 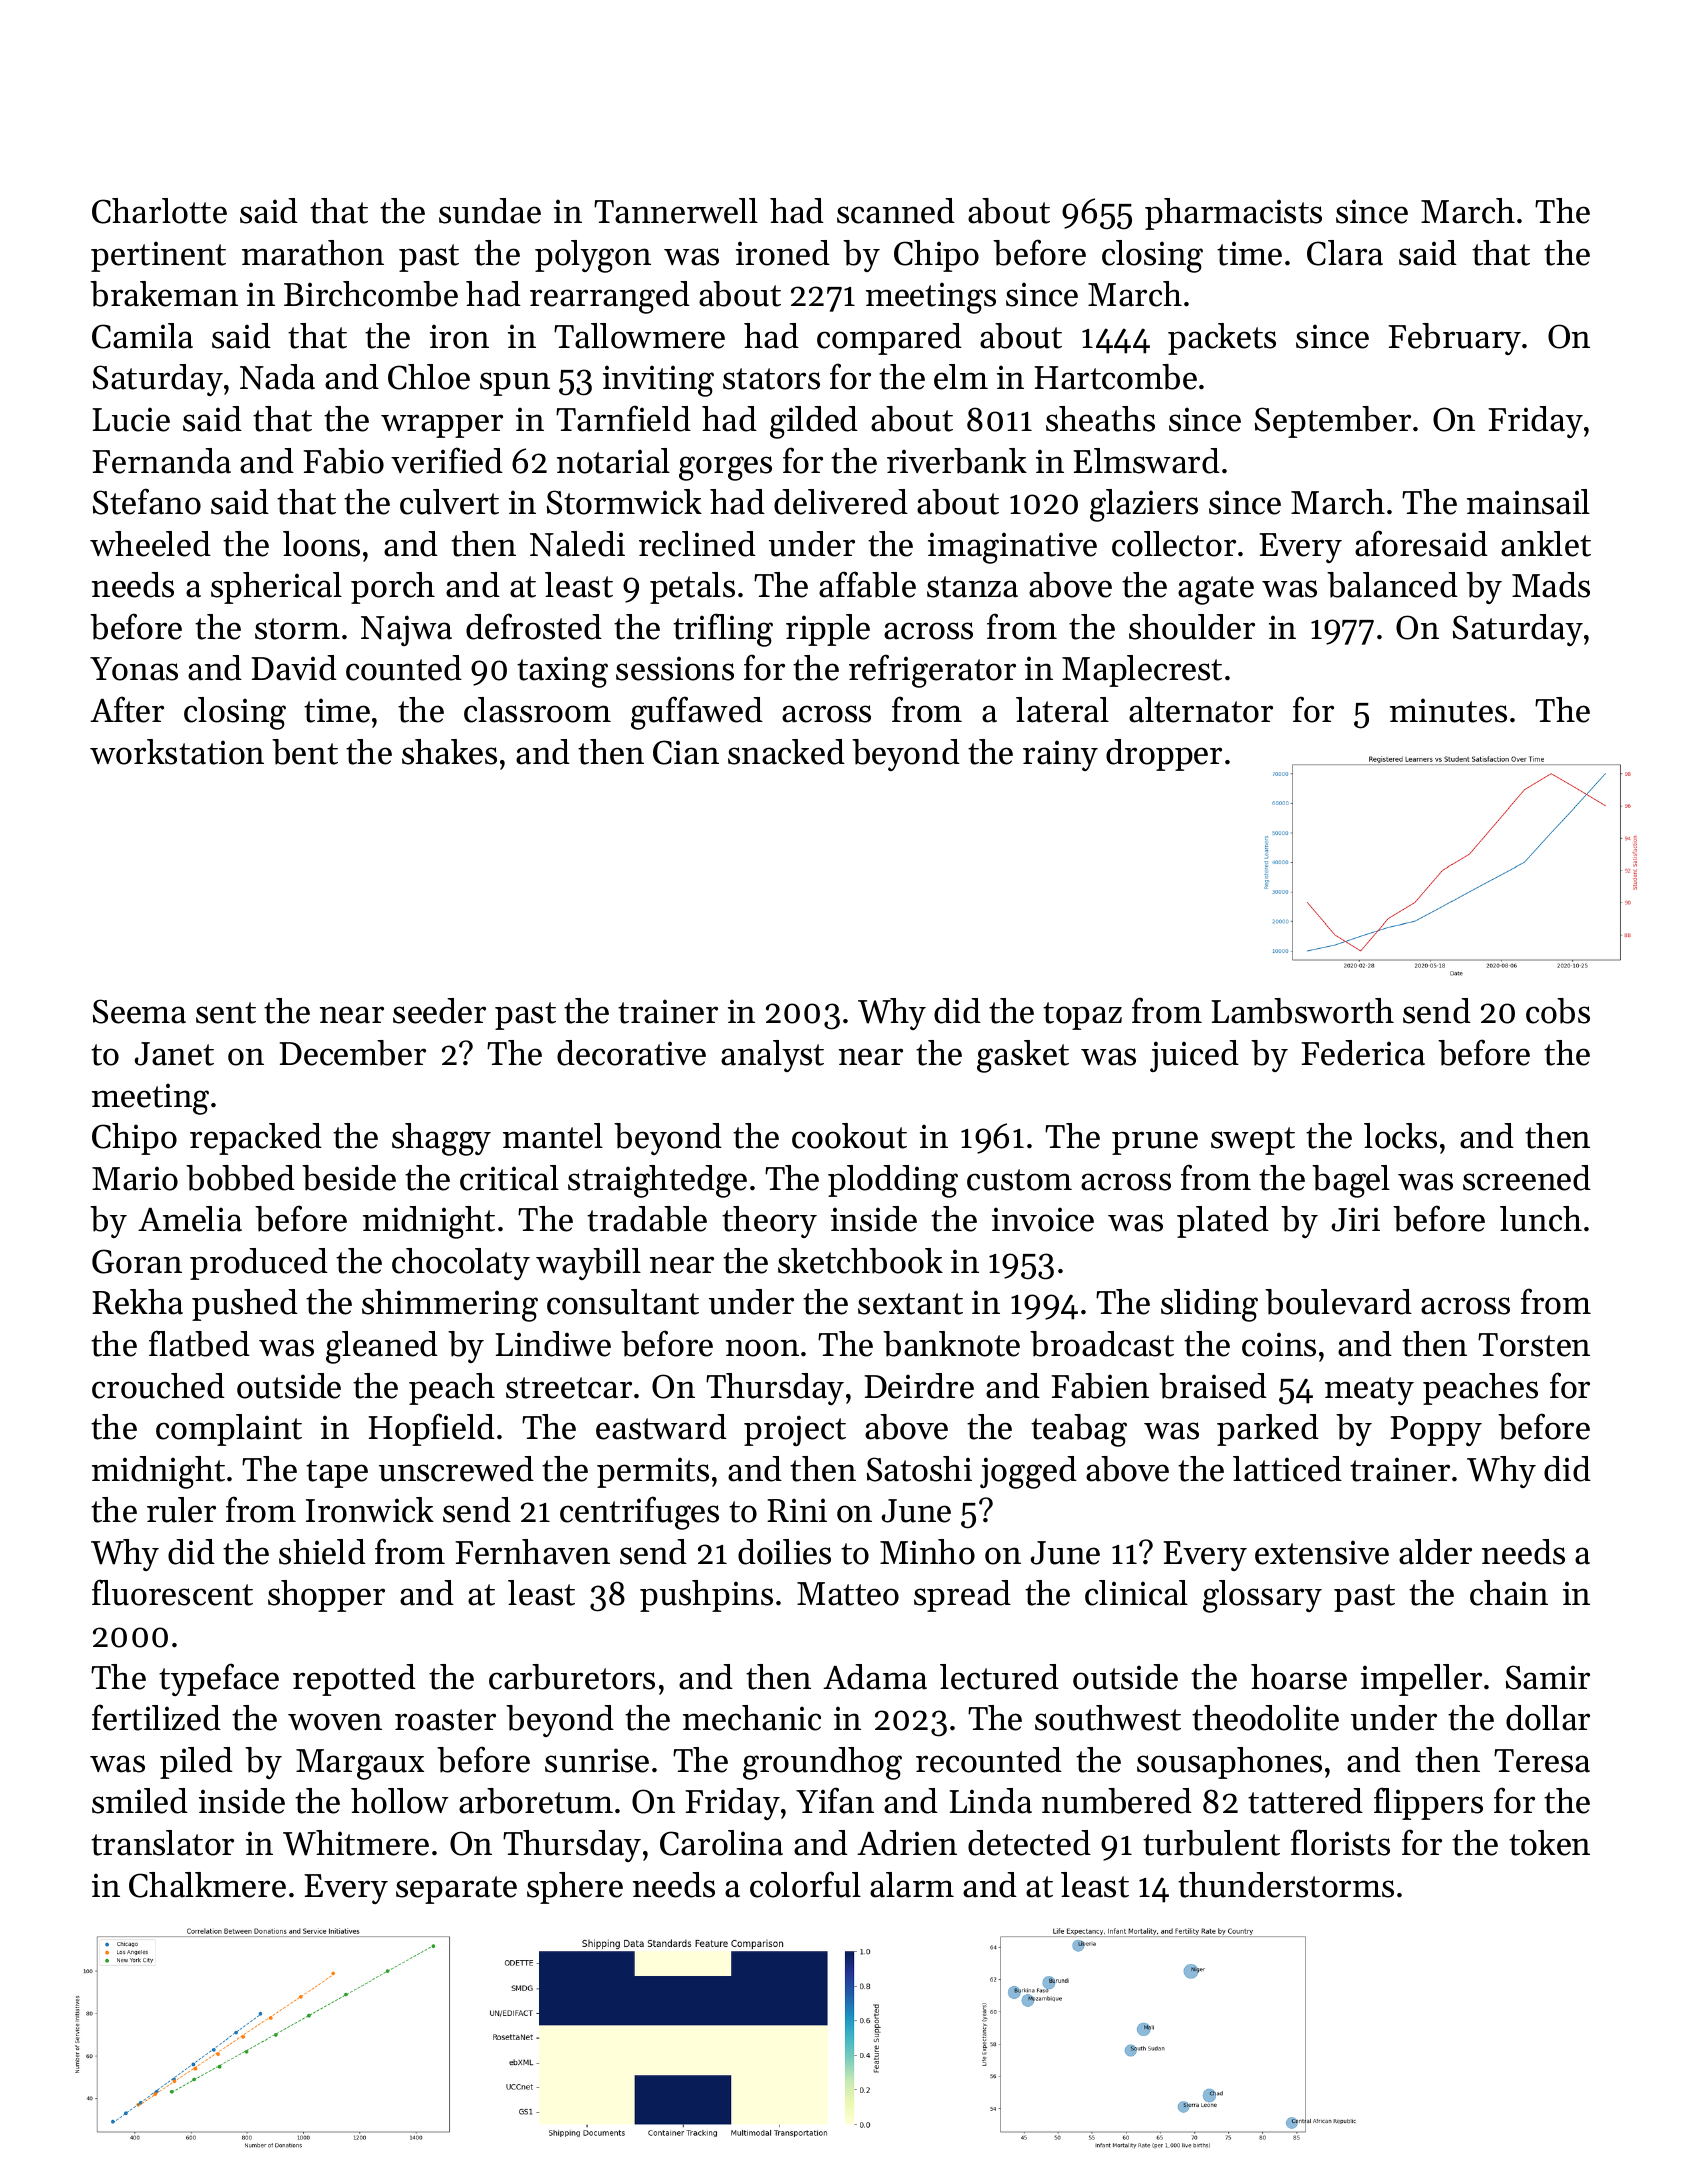 I want to click on minutes, so click(x=1448, y=710).
